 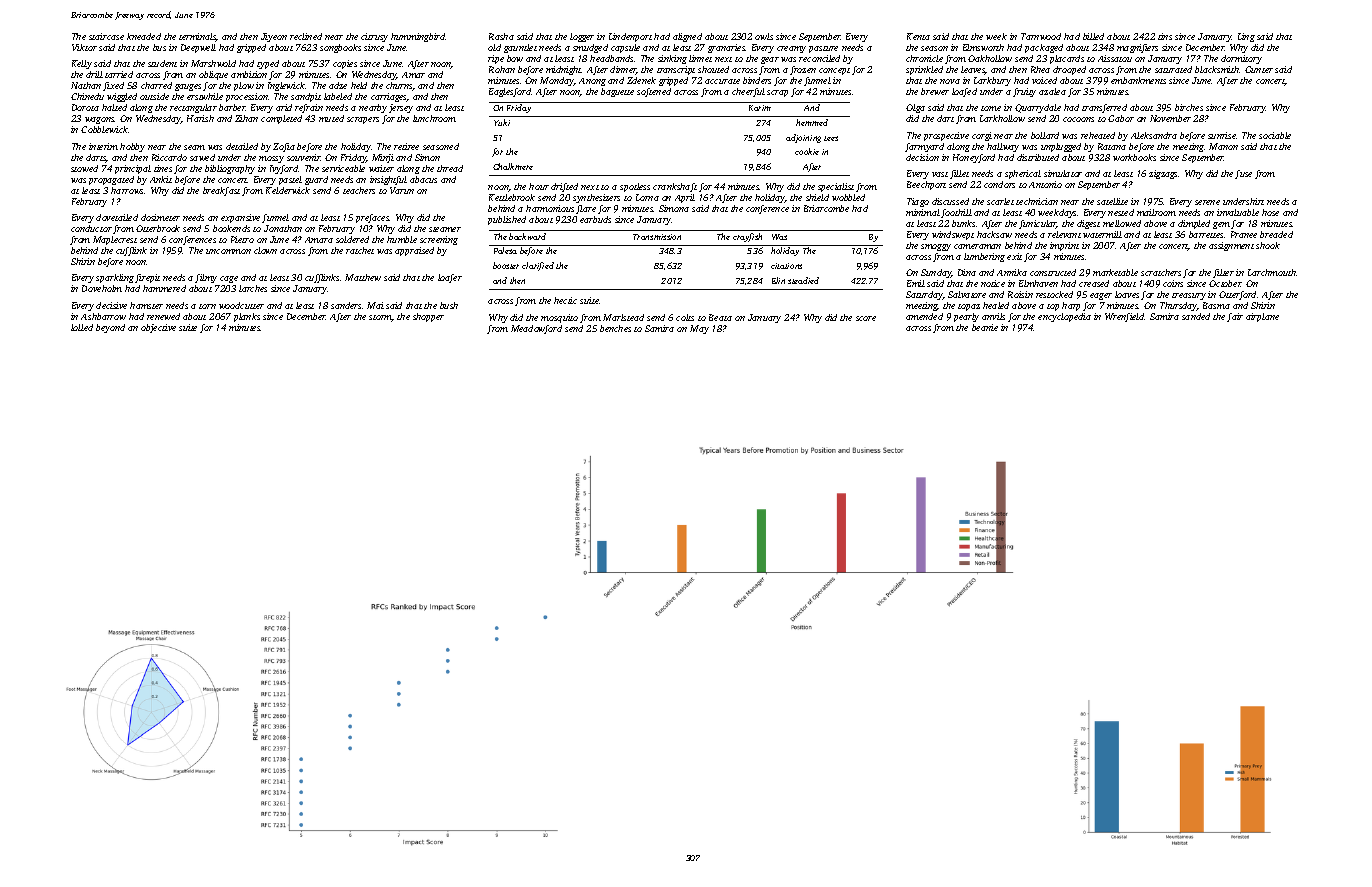 I want to click on filmy, so click(x=206, y=278).
